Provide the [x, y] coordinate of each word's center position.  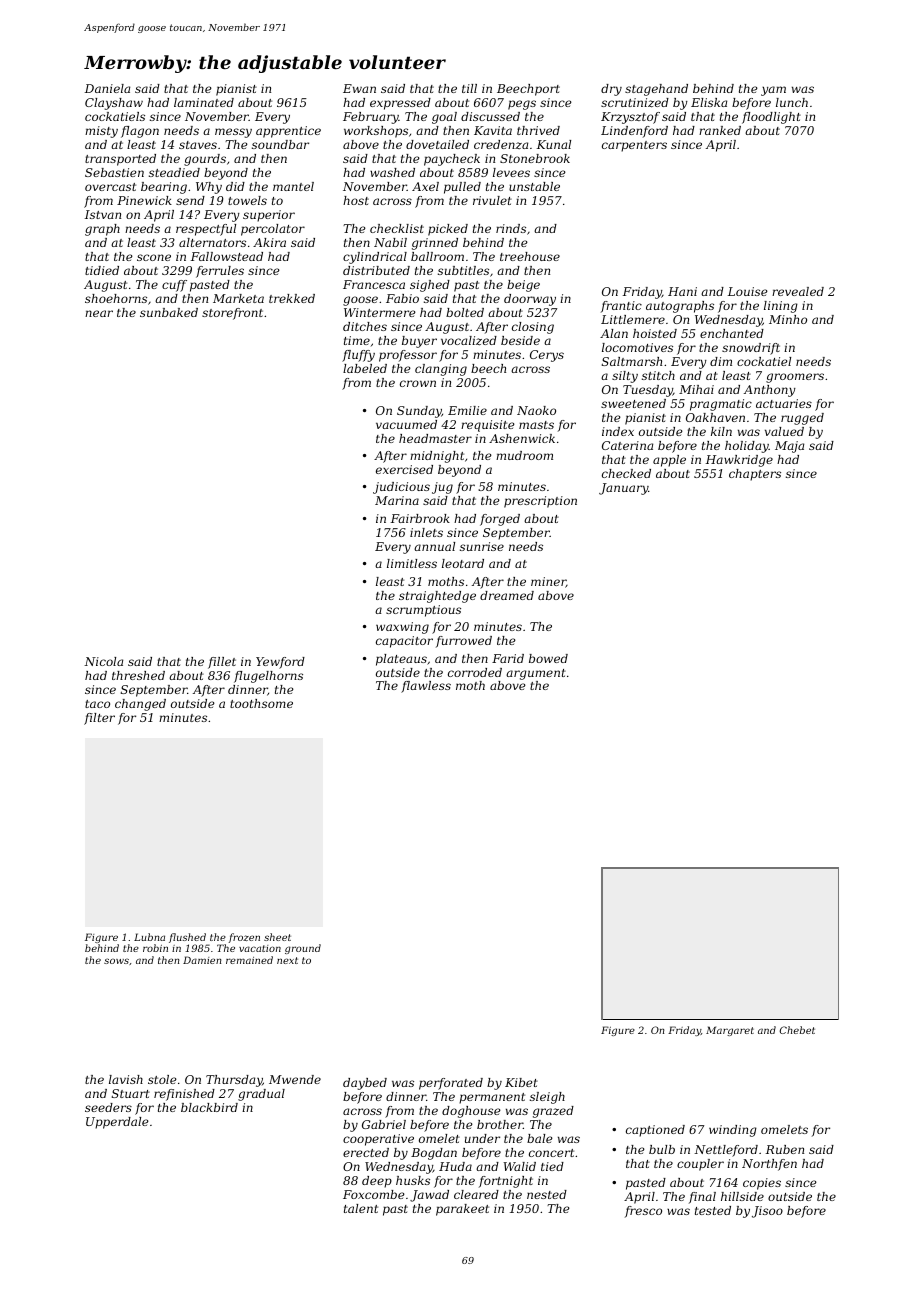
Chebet [797, 1030]
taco [97, 704]
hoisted [655, 333]
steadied [174, 172]
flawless [426, 687]
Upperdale [117, 1123]
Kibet [521, 1082]
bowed [548, 658]
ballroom [437, 256]
